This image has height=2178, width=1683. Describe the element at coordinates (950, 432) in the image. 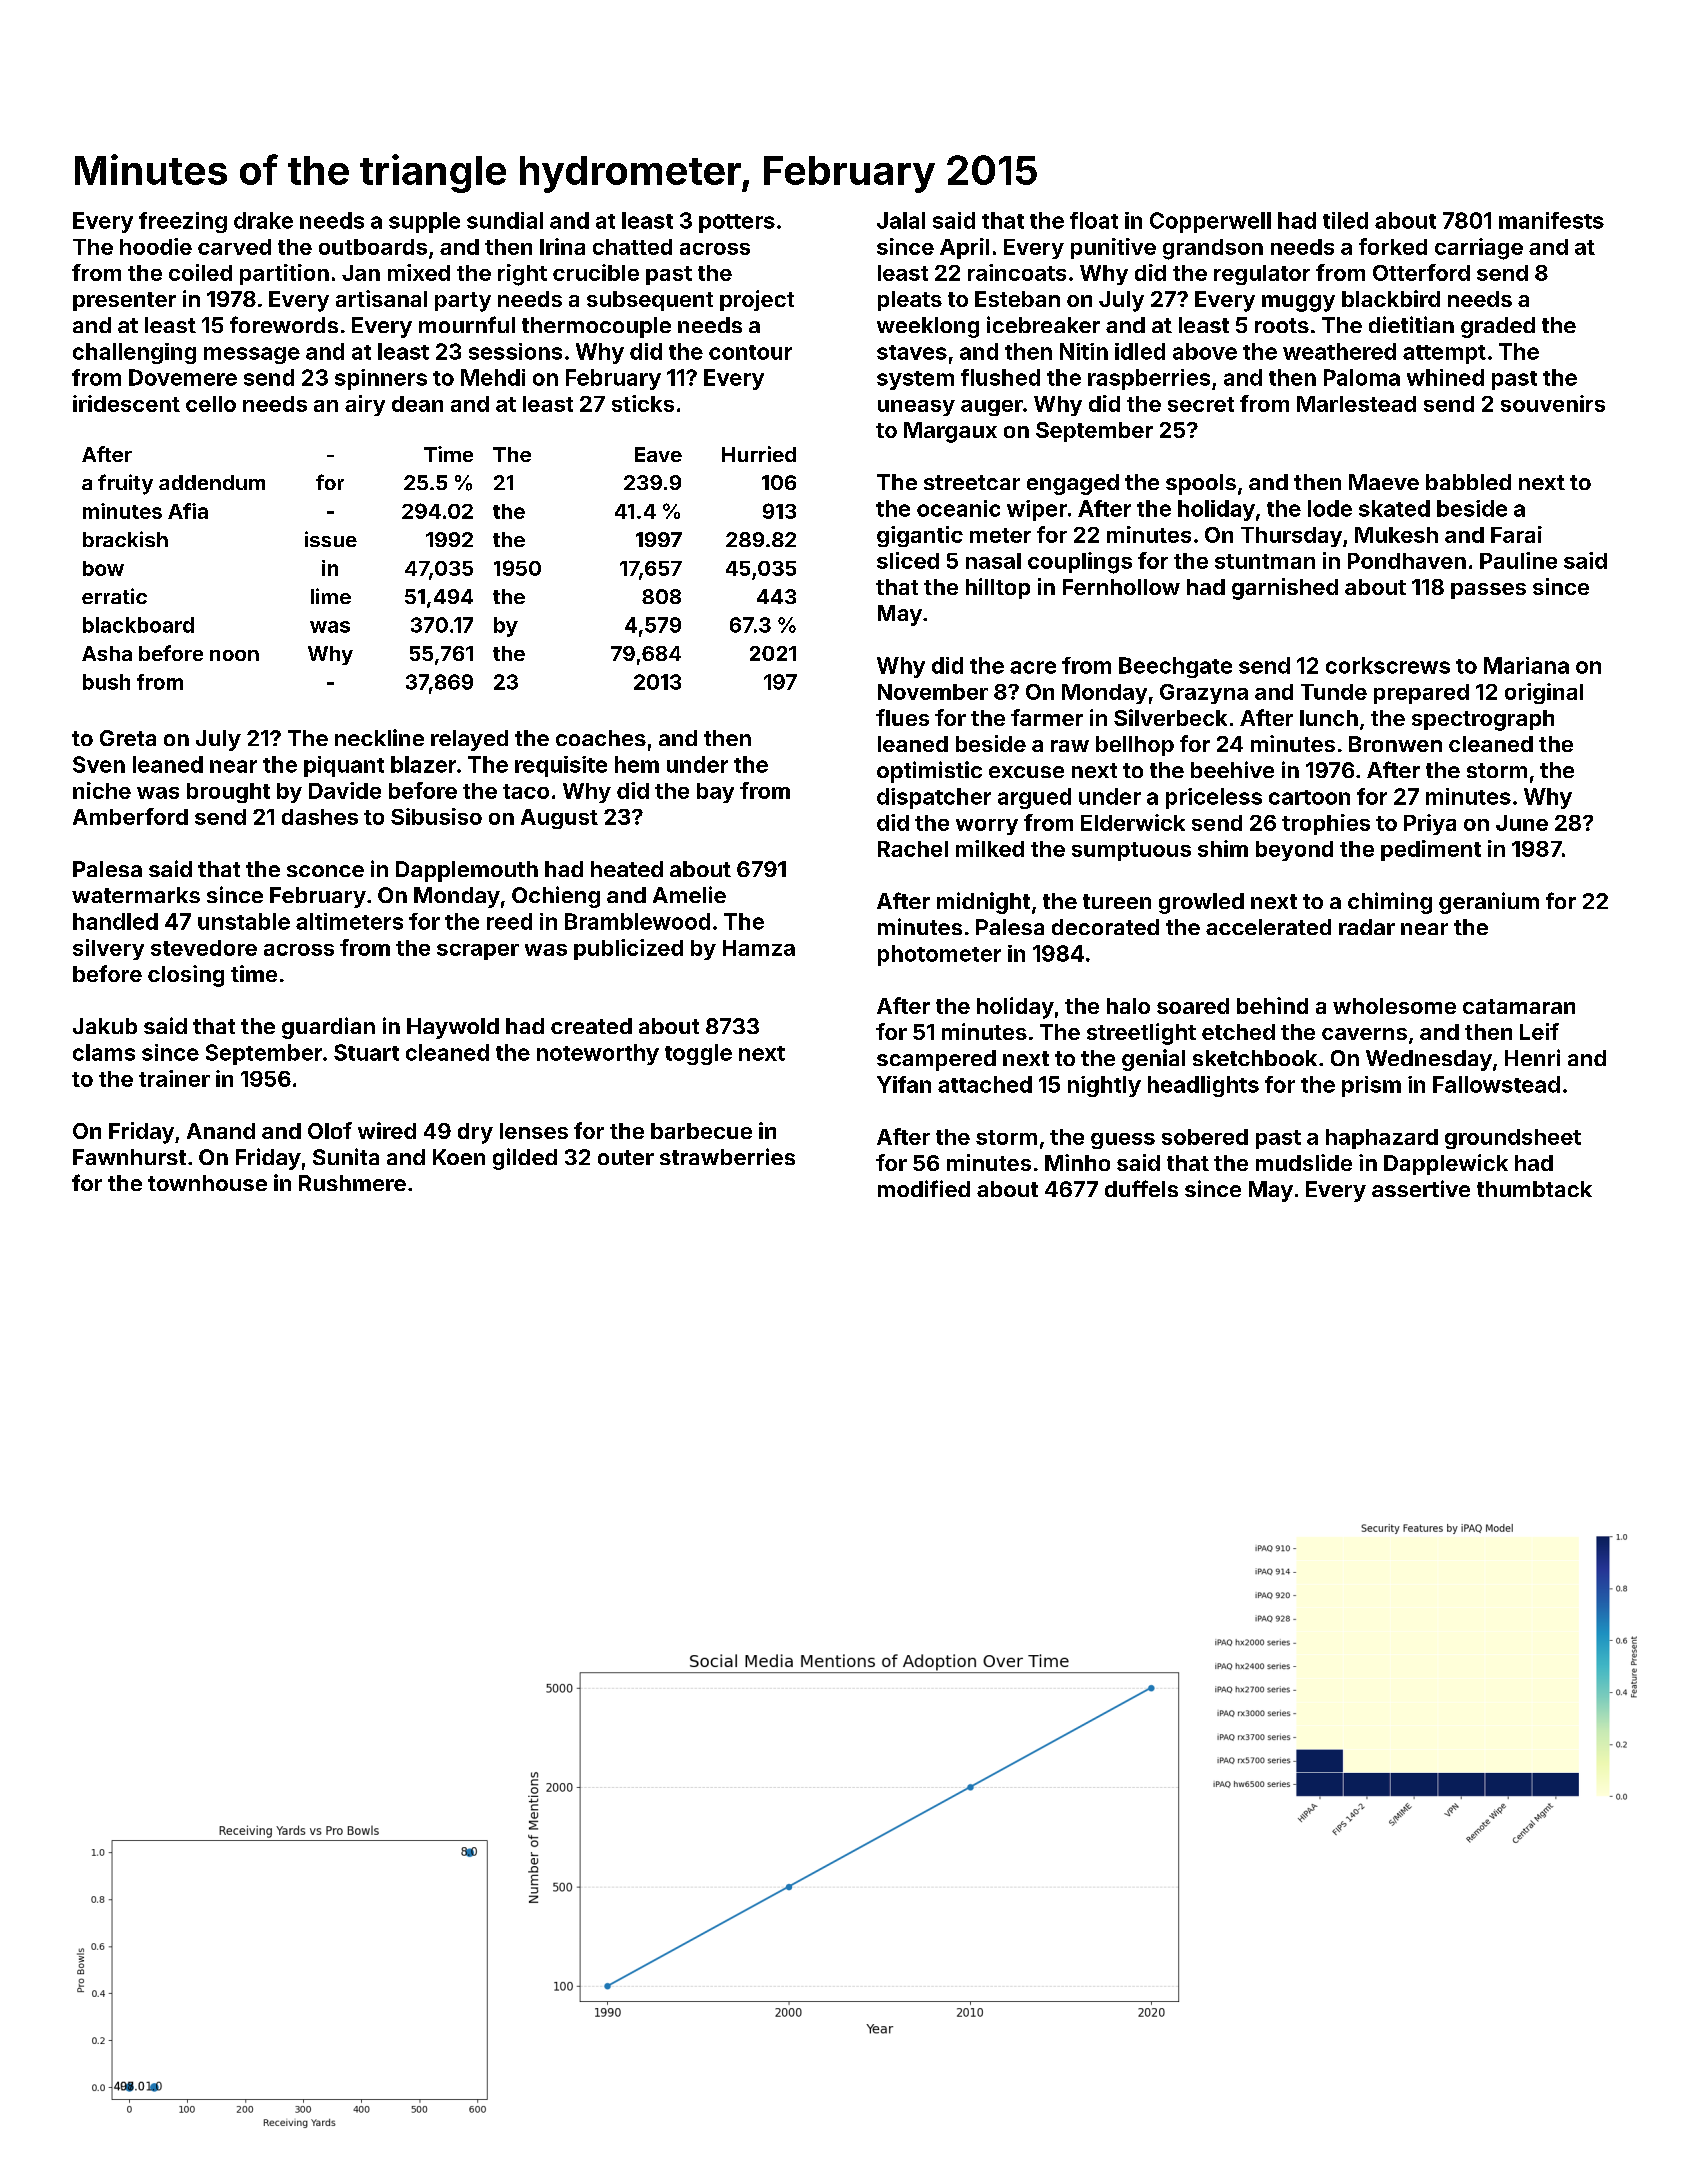

I see `Margaux` at that location.
